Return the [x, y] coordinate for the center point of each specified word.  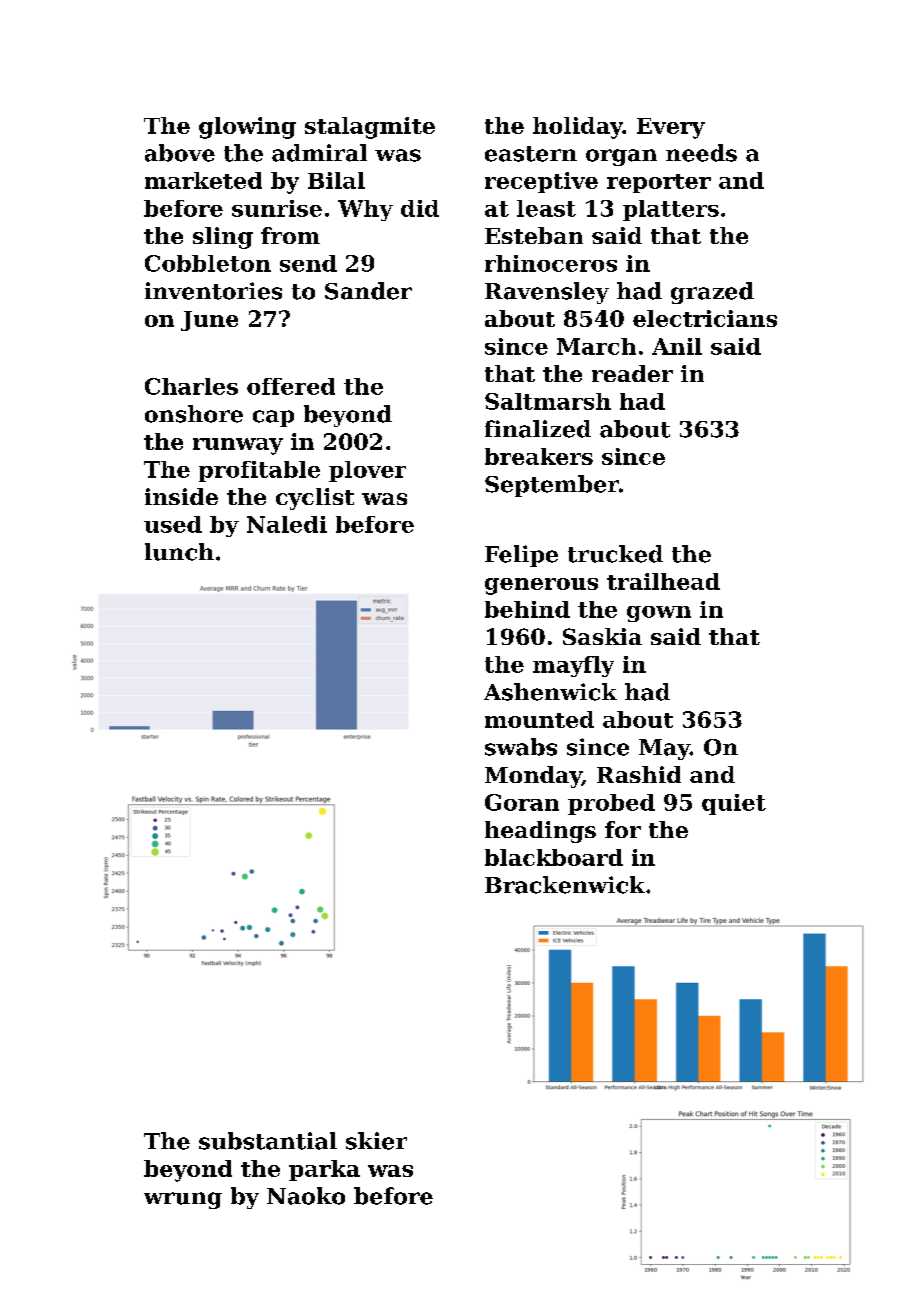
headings [540, 832]
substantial [268, 1141]
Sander [368, 291]
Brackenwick [565, 885]
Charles [191, 386]
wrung [183, 1200]
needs [701, 153]
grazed [712, 293]
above [180, 153]
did [420, 208]
